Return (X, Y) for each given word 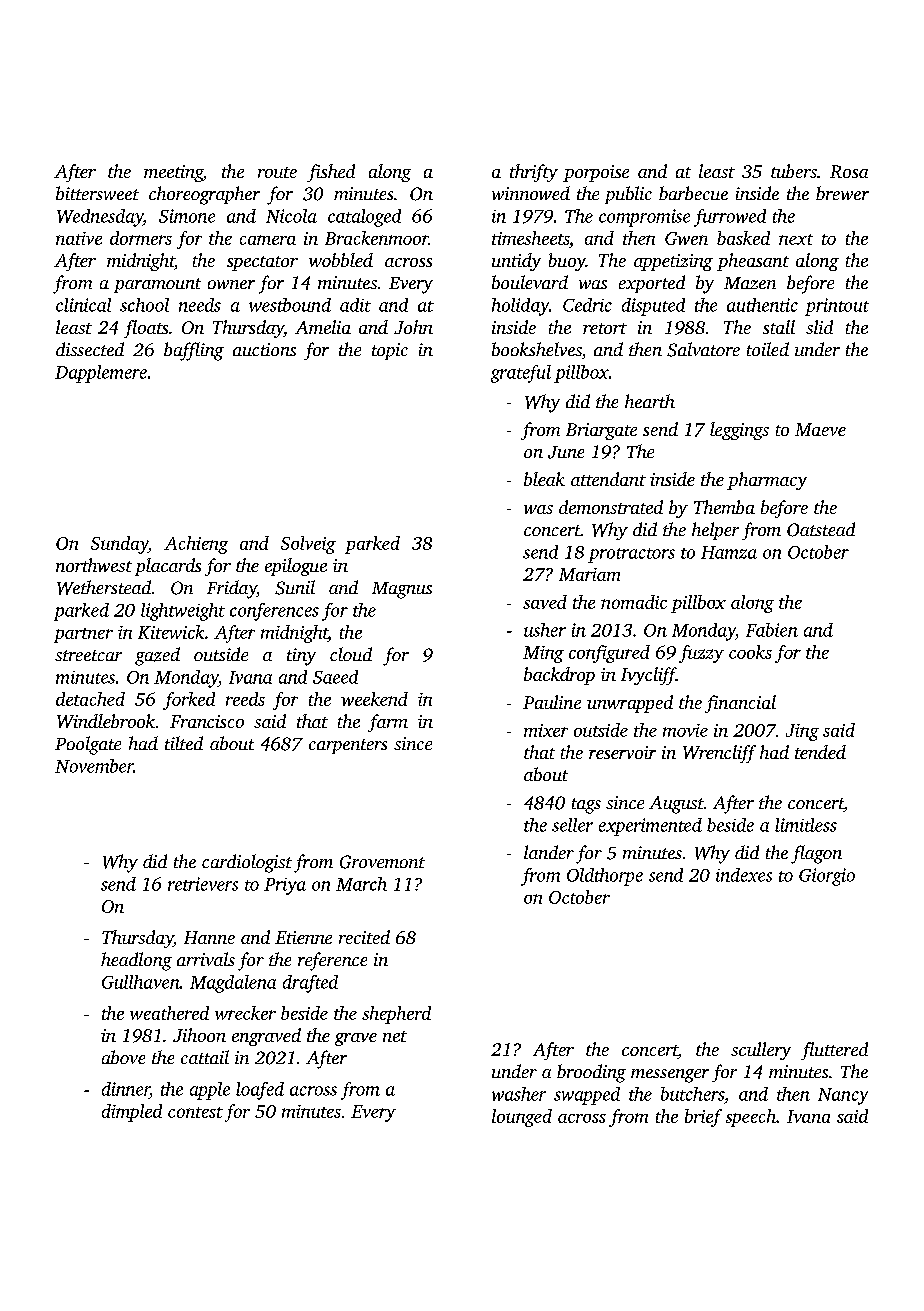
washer (519, 1094)
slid (819, 327)
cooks (750, 652)
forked (189, 701)
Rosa (849, 171)
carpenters (348, 746)
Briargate (601, 431)
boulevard (530, 282)
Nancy (843, 1096)
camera (268, 240)
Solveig (308, 545)
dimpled (132, 1113)
